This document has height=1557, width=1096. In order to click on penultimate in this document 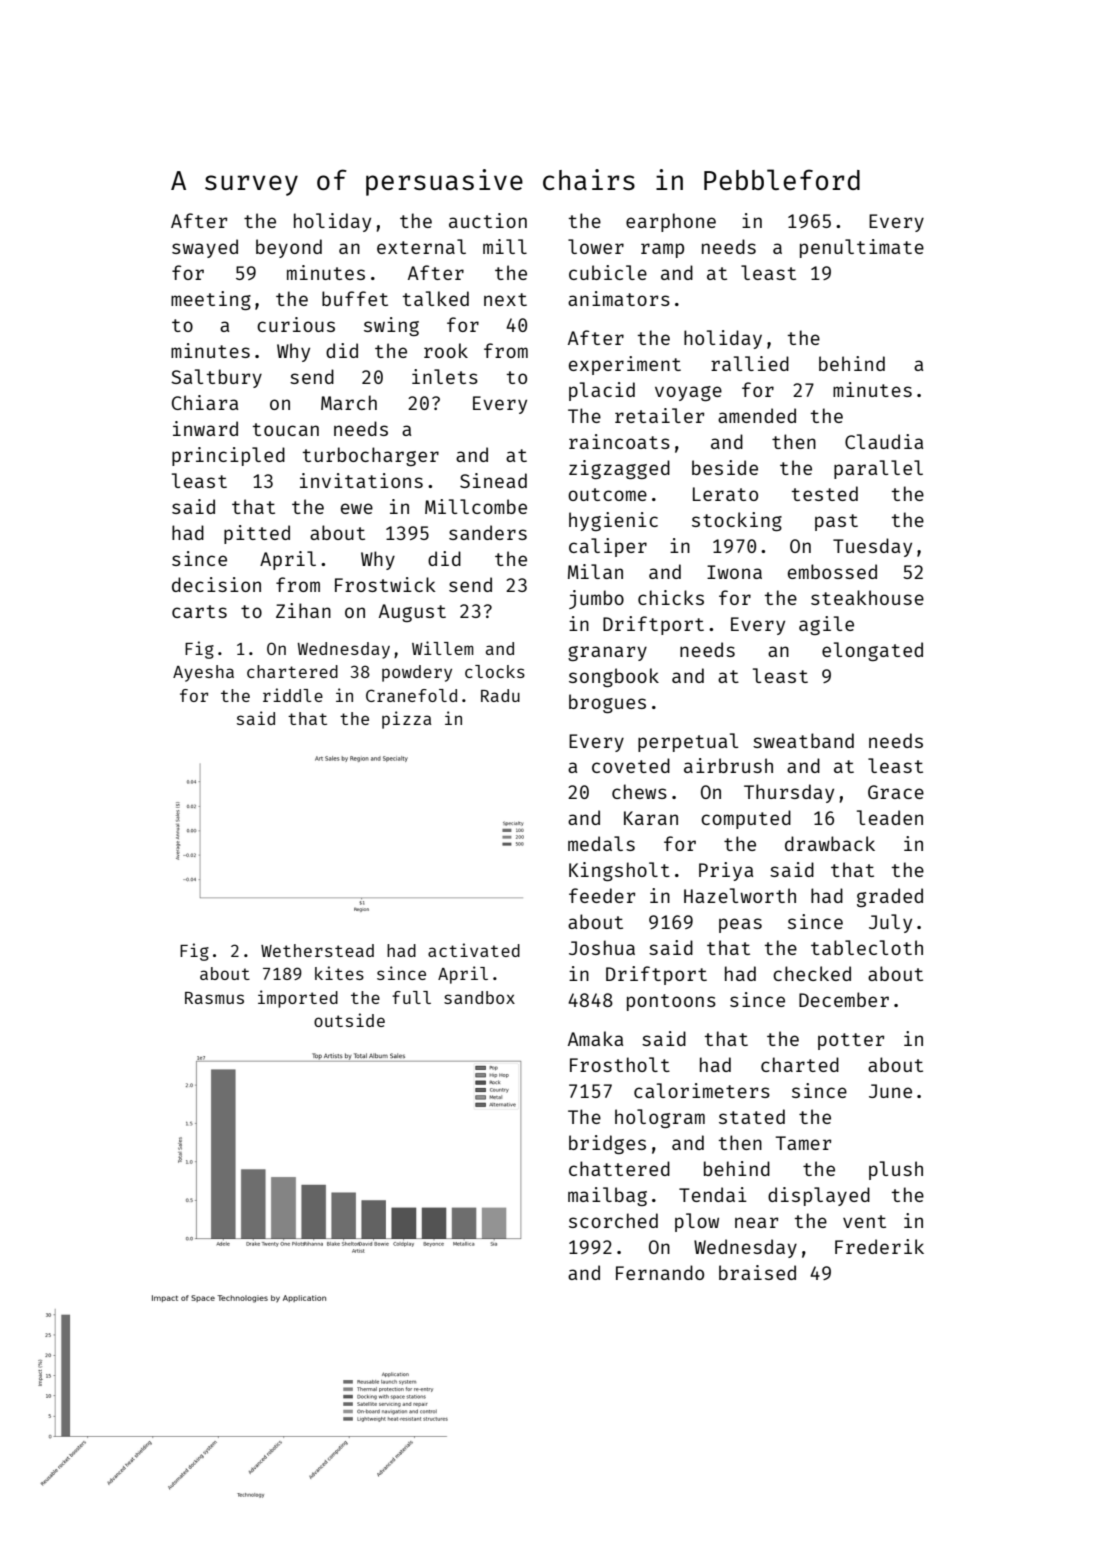, I will do `click(862, 248)`.
